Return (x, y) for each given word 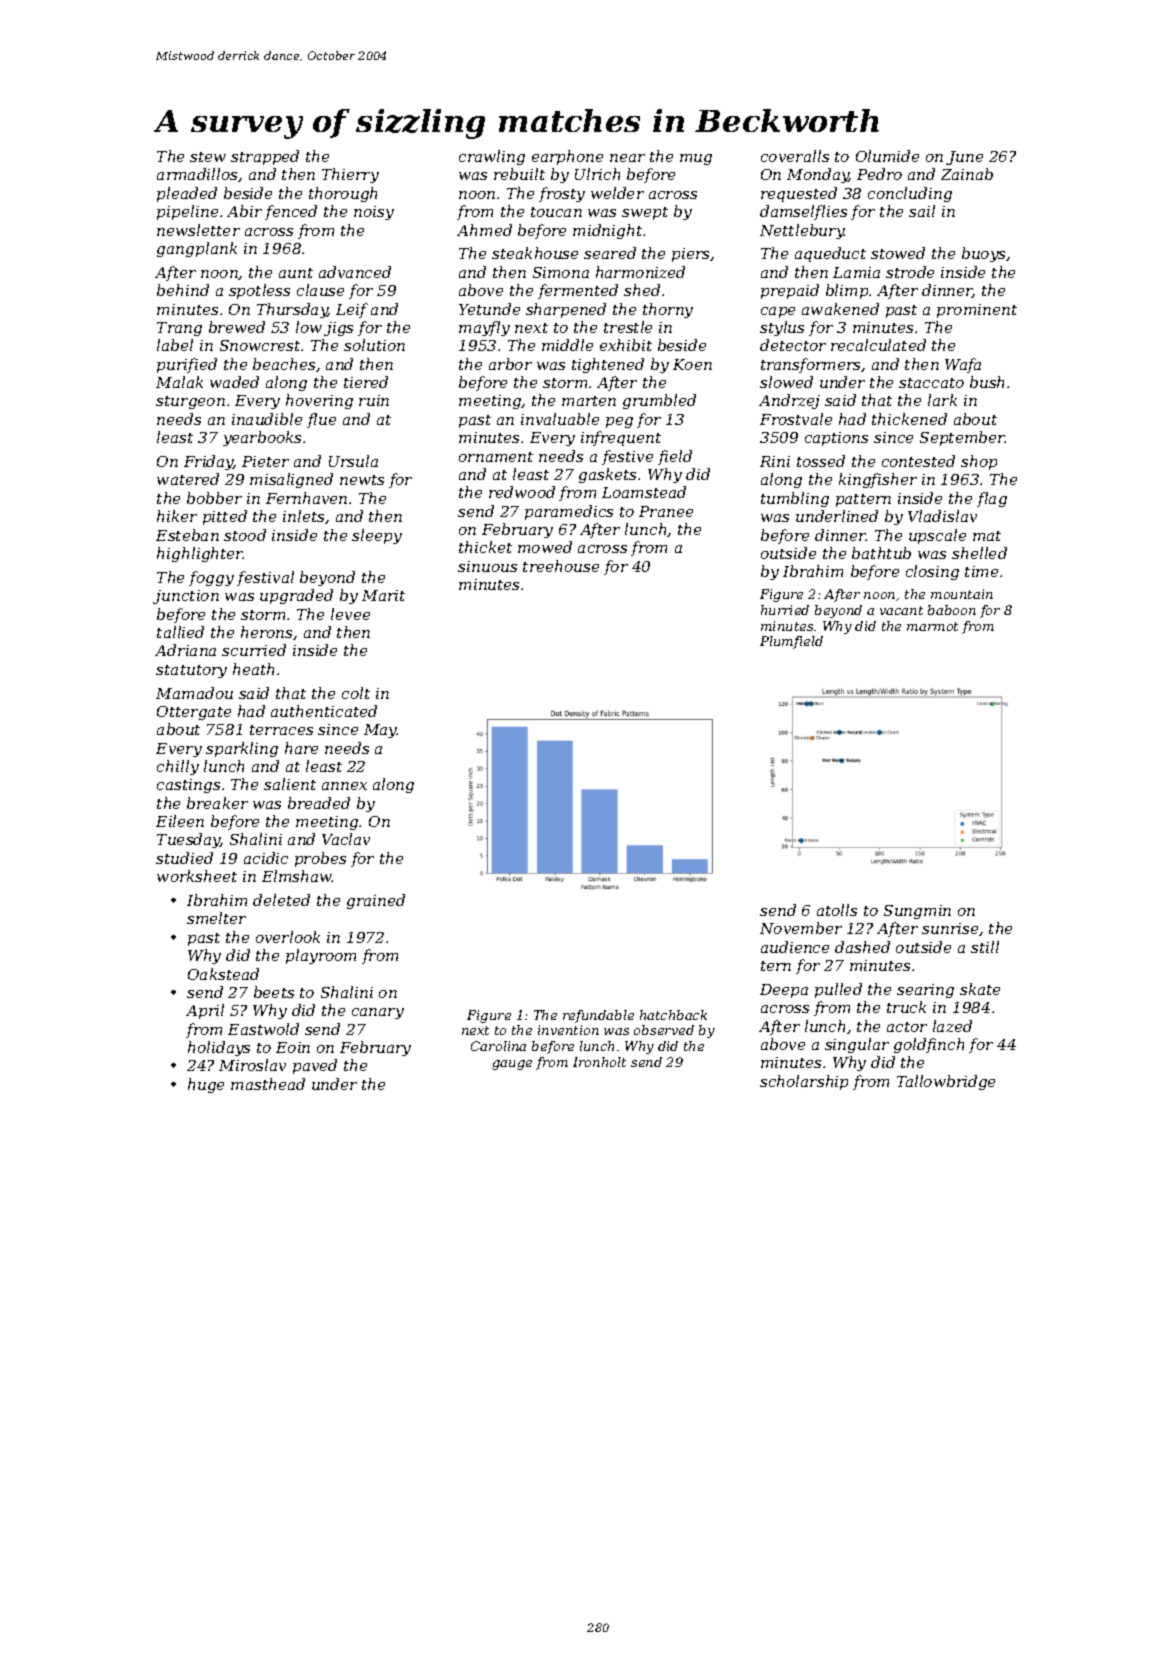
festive (627, 457)
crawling (492, 157)
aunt (296, 273)
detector (793, 345)
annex (344, 786)
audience (795, 947)
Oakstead (223, 974)
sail (922, 211)
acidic (266, 858)
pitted (225, 517)
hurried (785, 610)
